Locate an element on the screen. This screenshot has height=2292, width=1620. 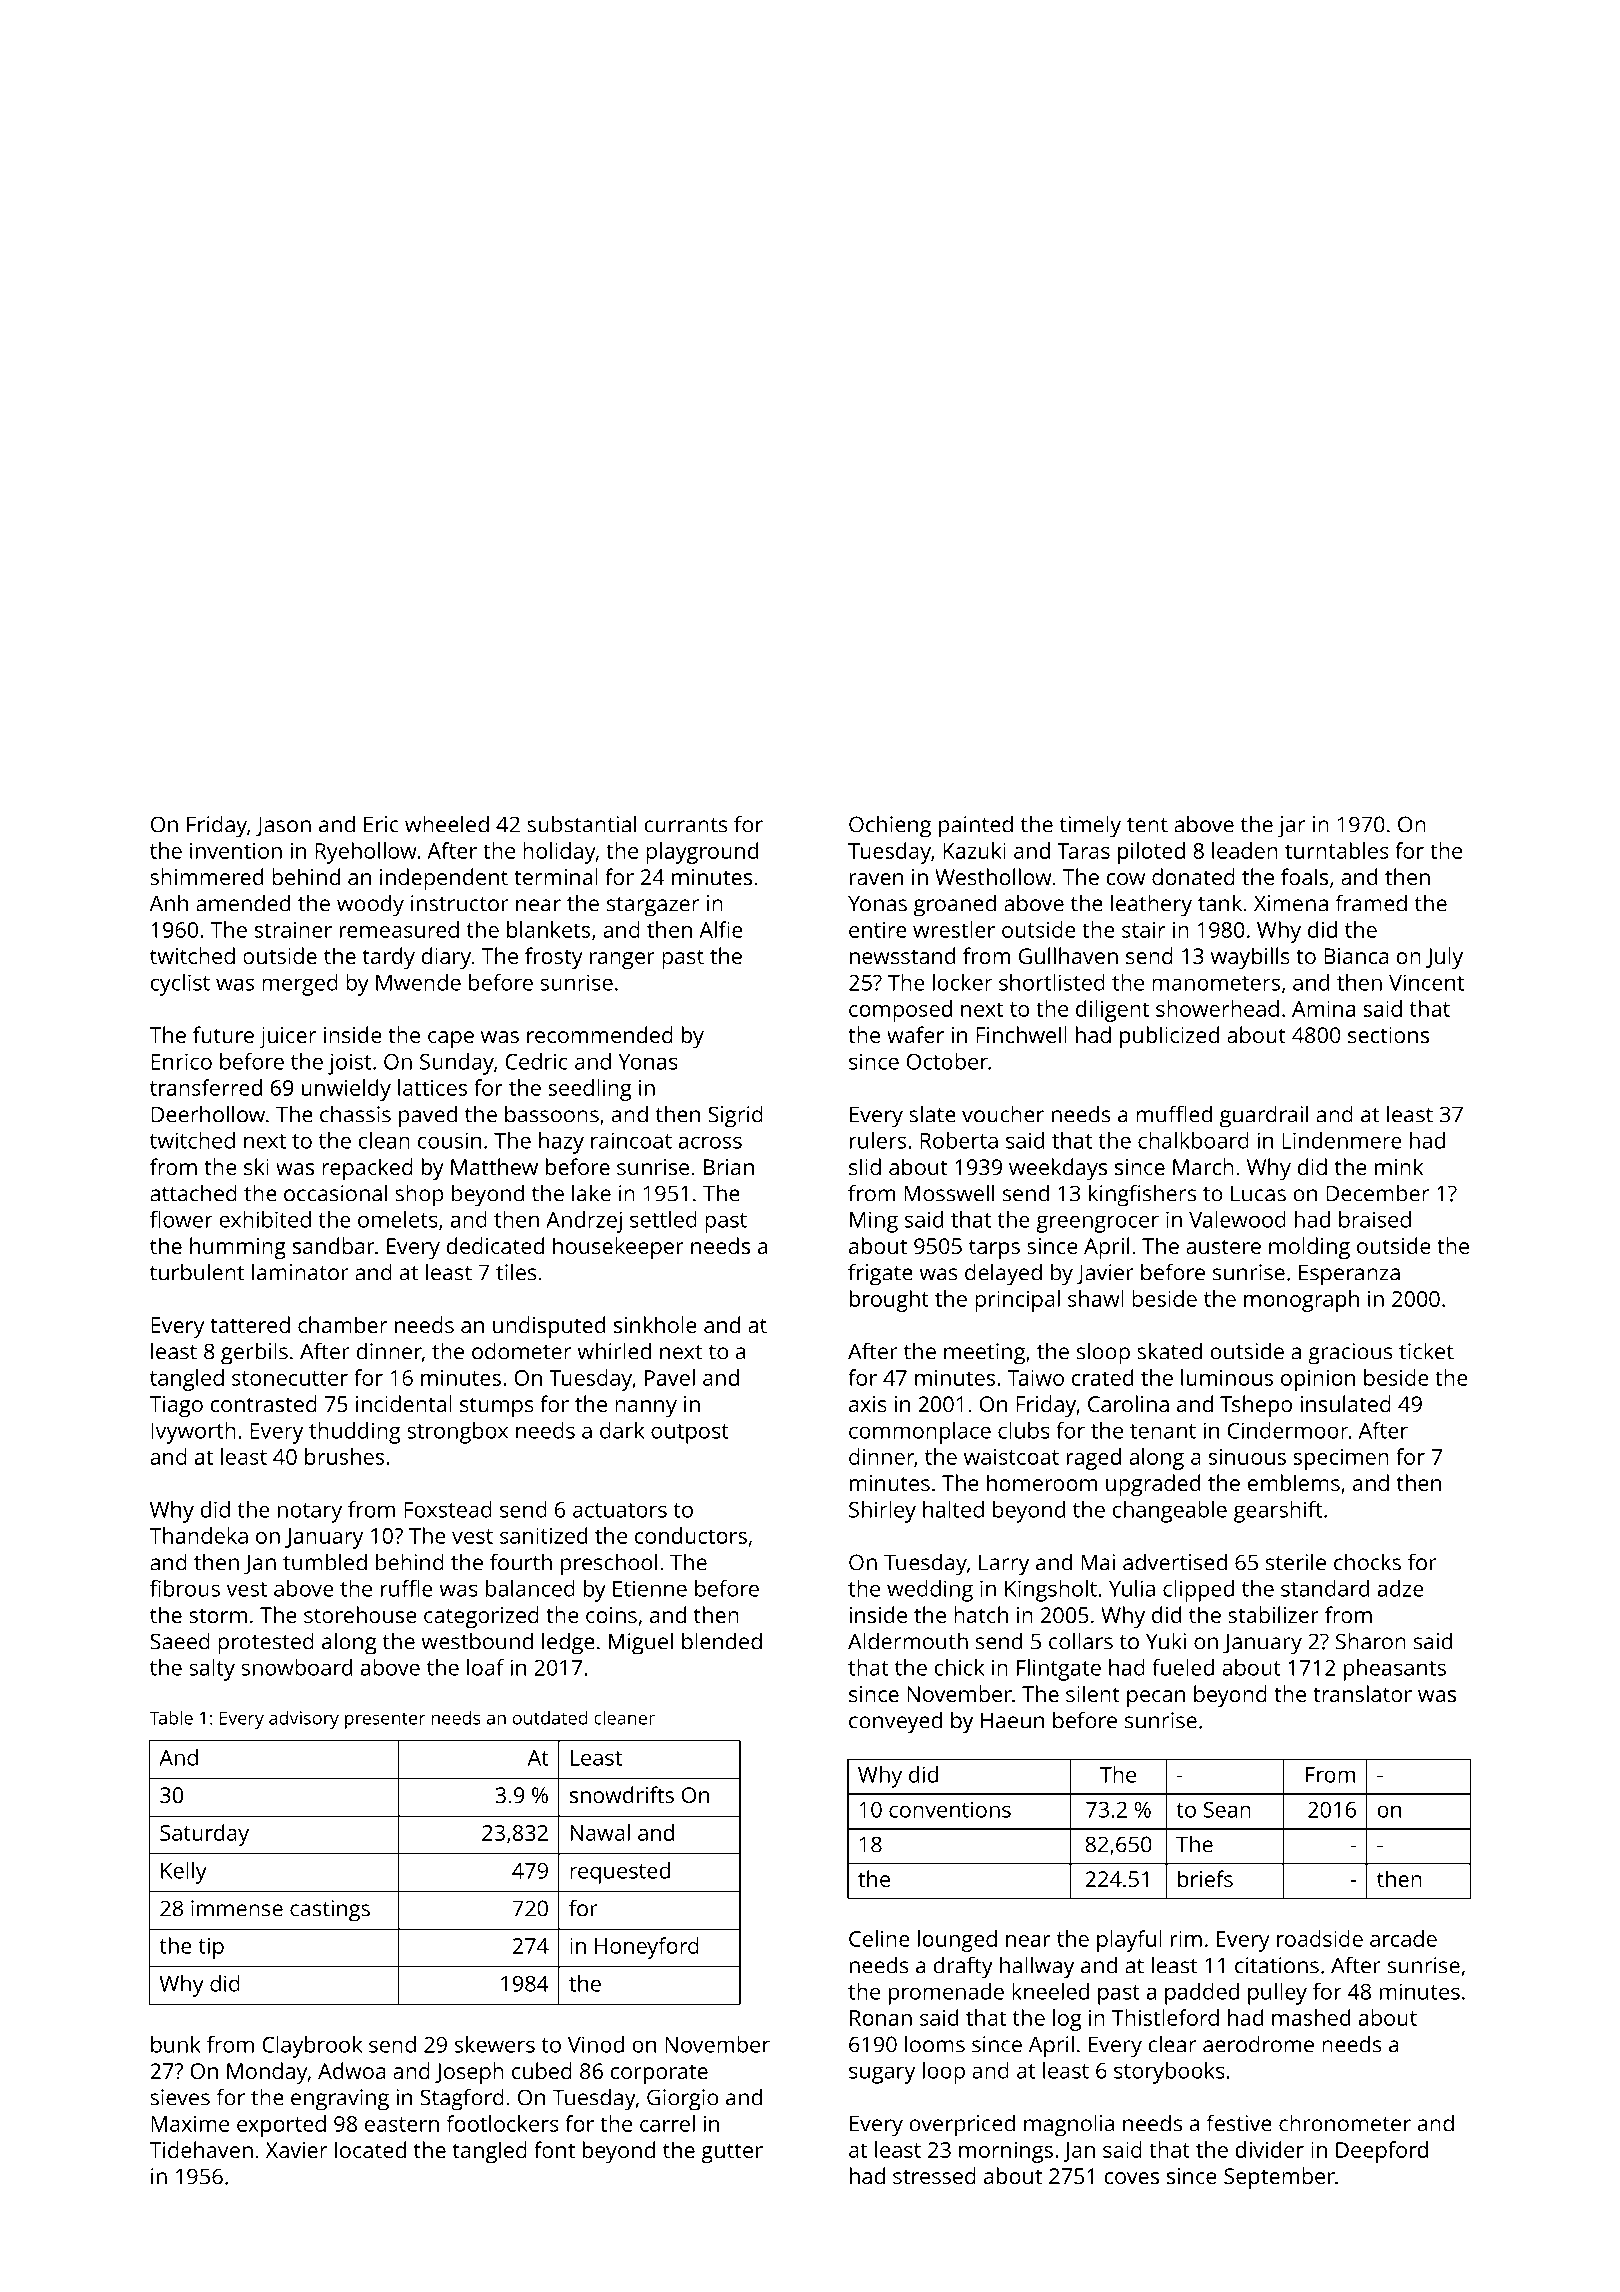
Tidehaven is located at coordinates (201, 2149).
